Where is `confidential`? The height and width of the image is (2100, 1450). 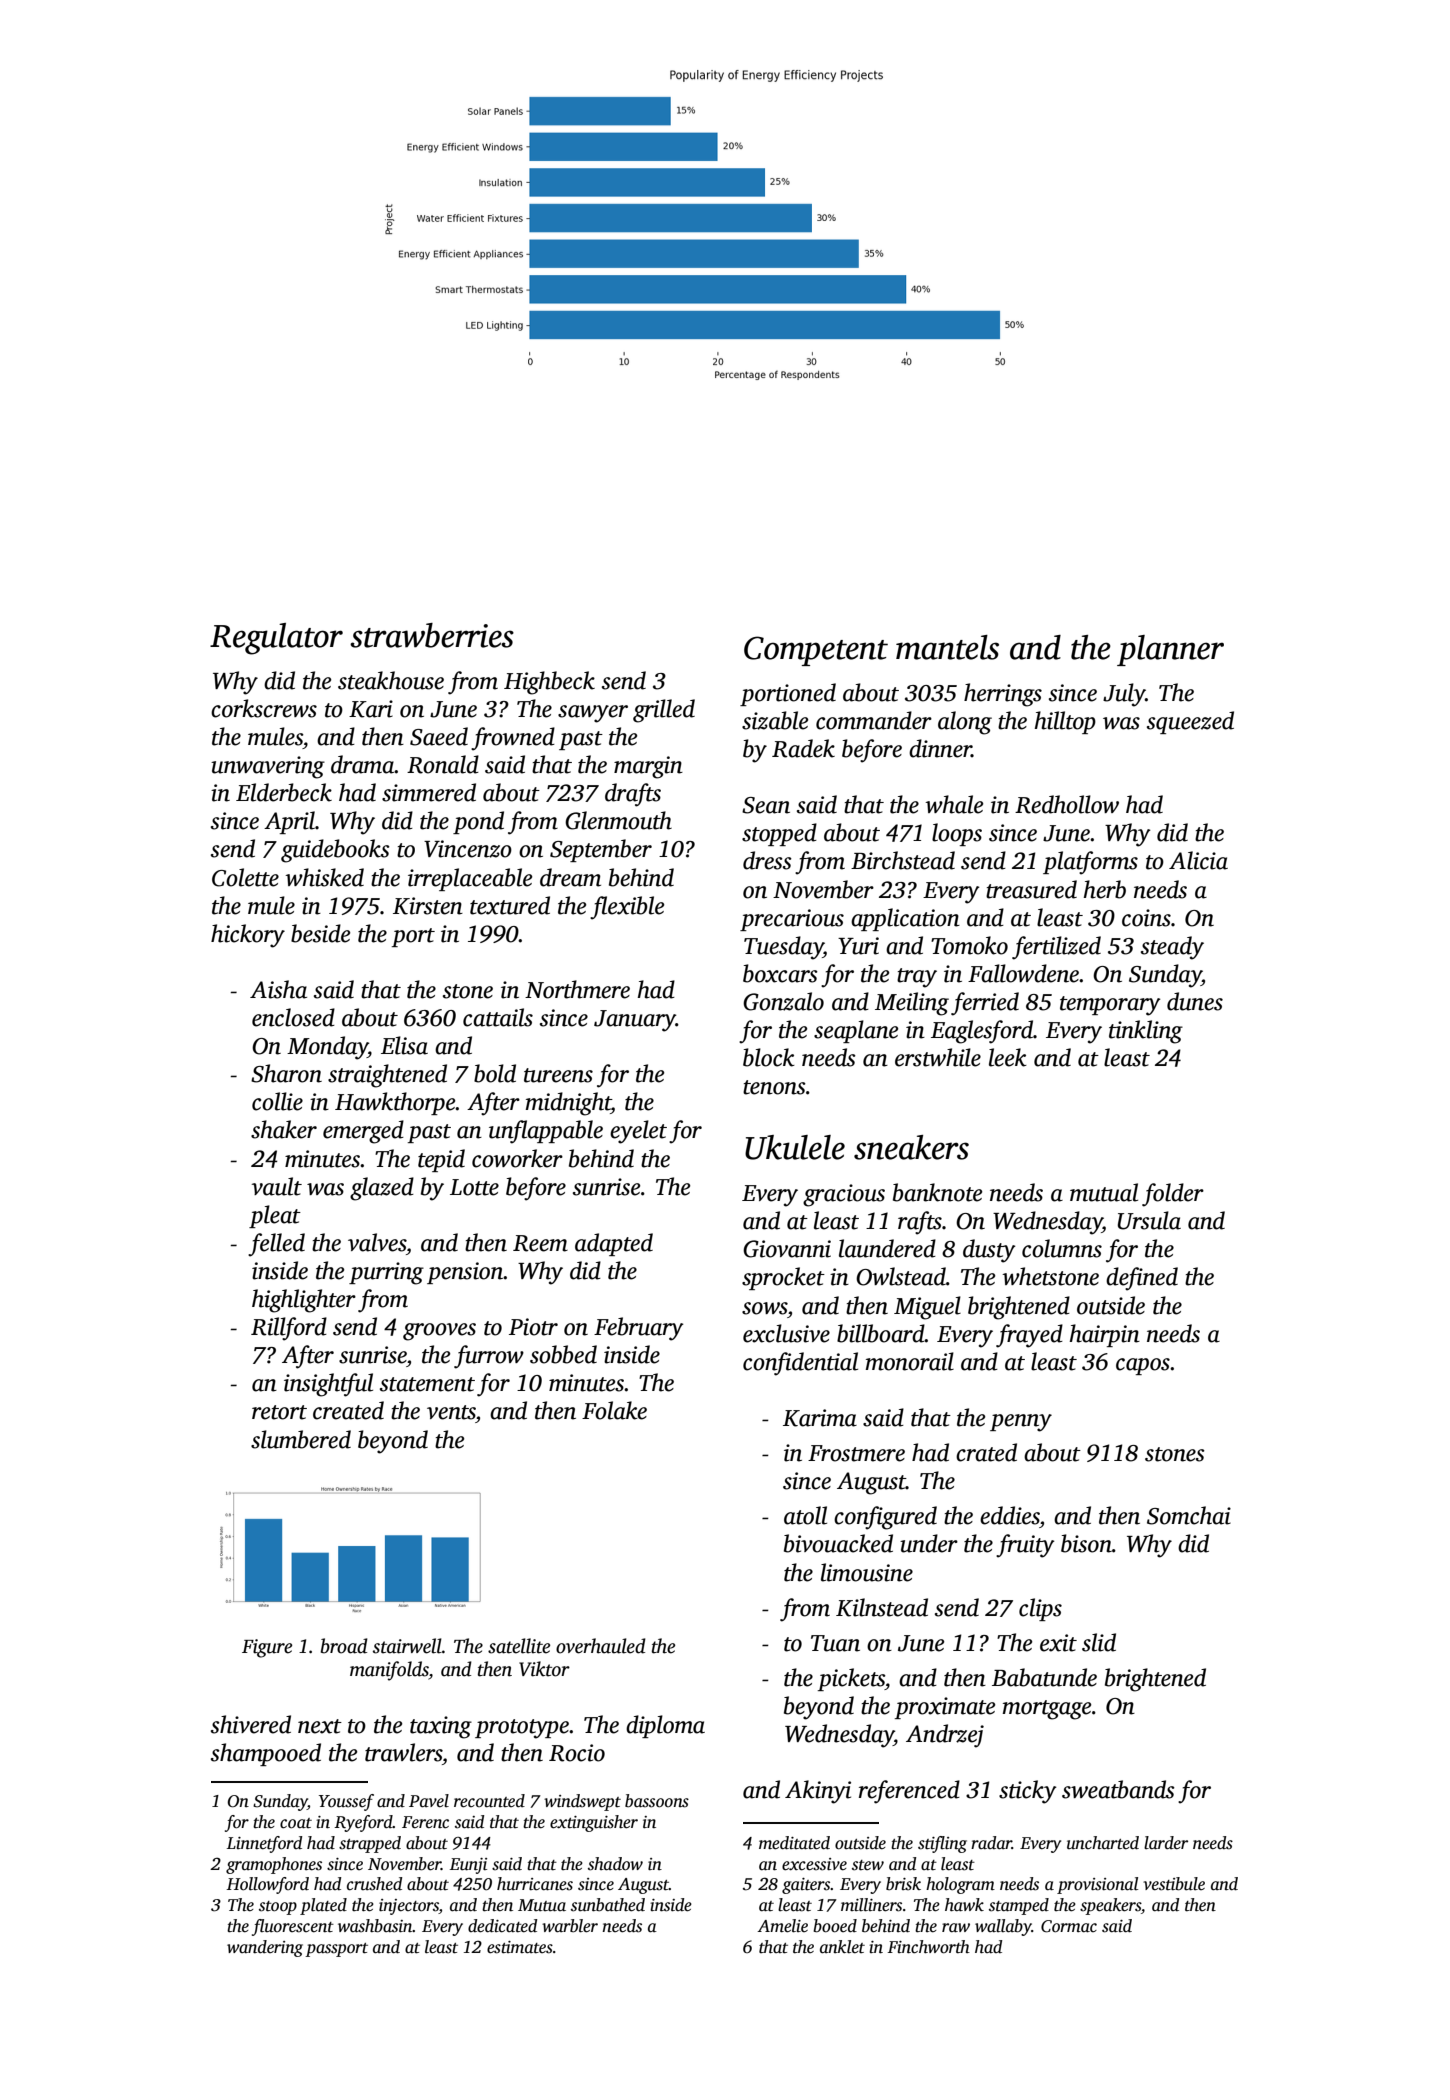
confidential is located at coordinates (800, 1364).
